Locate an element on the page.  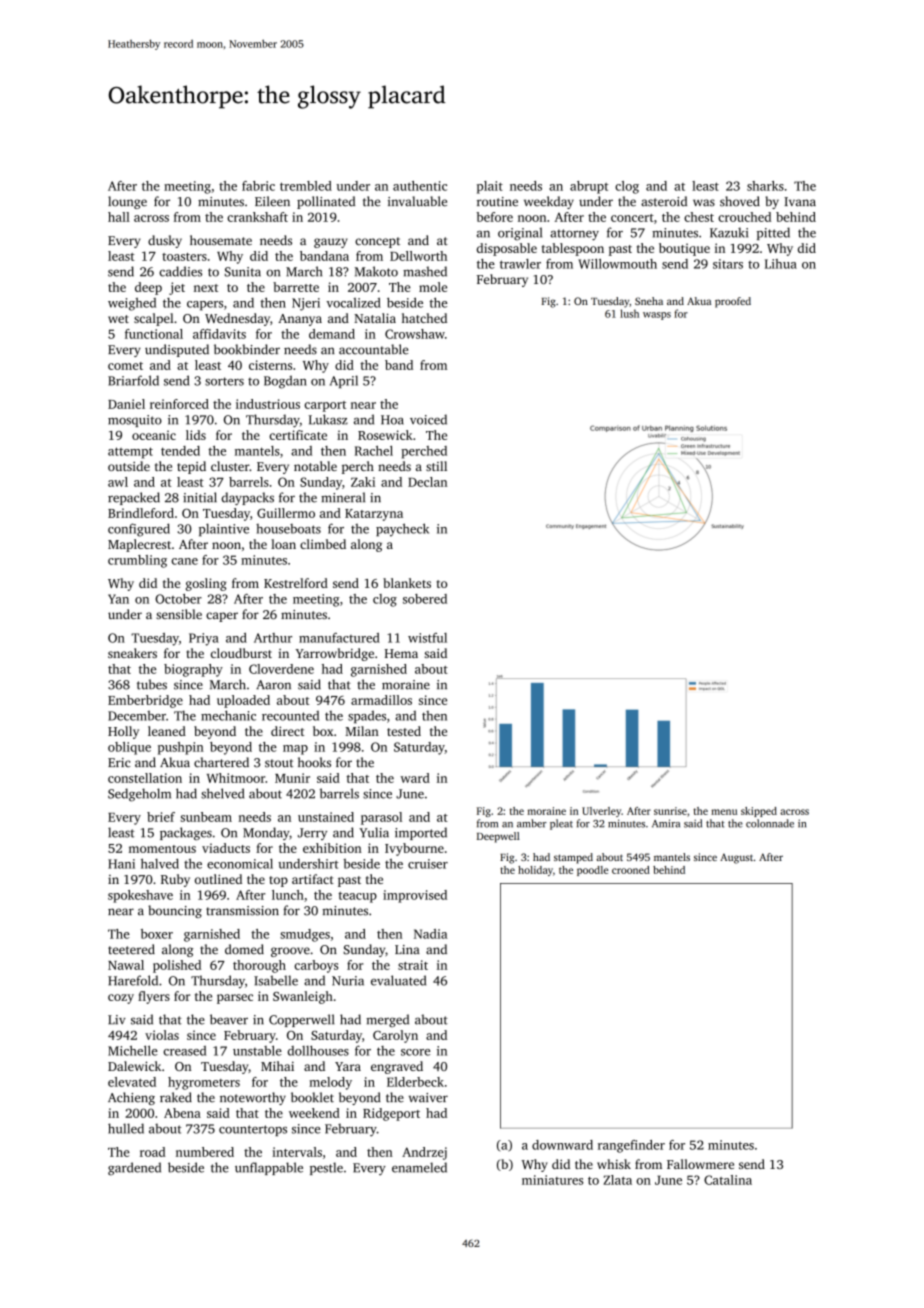
miniatures is located at coordinates (552, 1180).
